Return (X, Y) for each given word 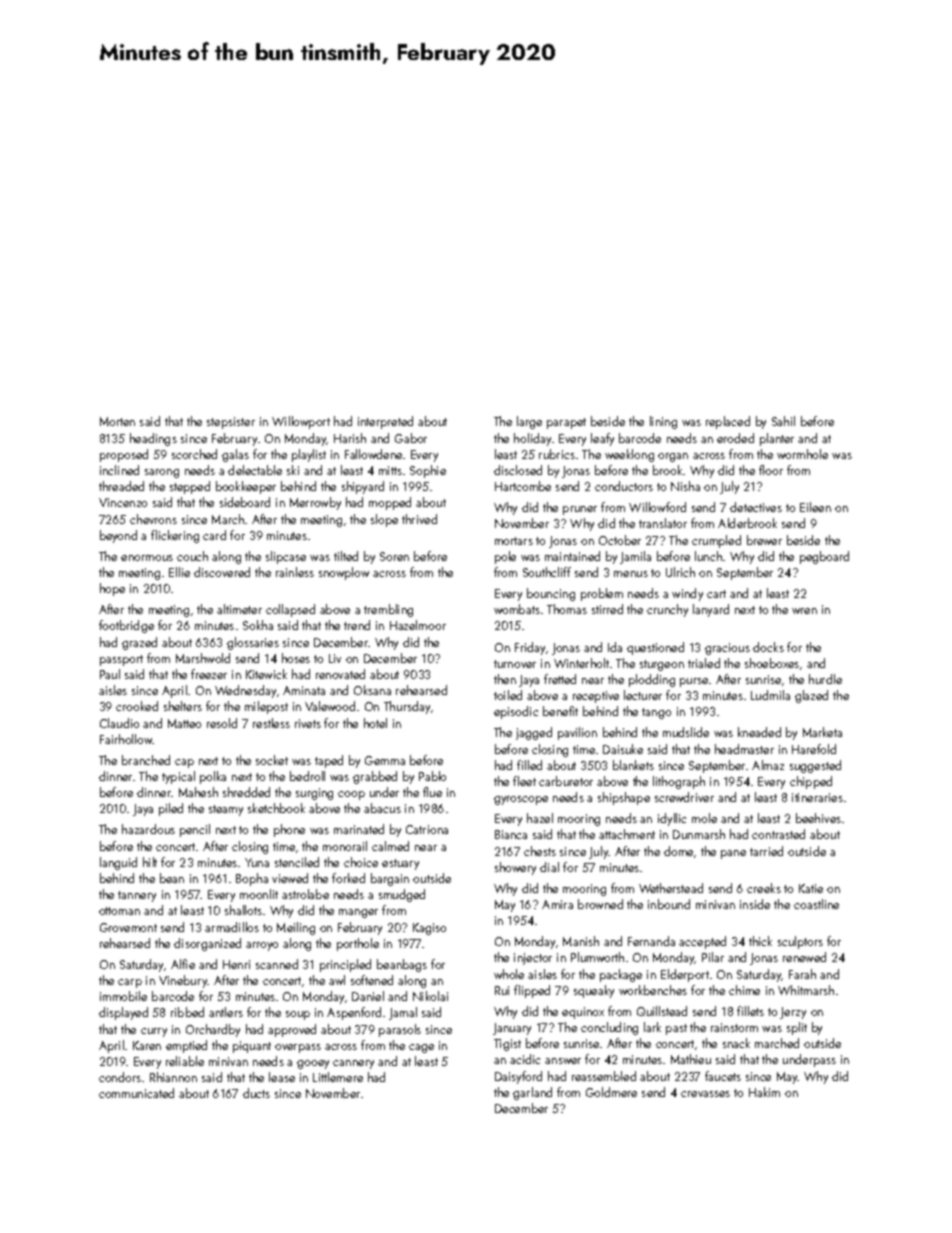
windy (687, 594)
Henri (236, 964)
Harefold (814, 749)
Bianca (511, 834)
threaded (121, 486)
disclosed (518, 470)
